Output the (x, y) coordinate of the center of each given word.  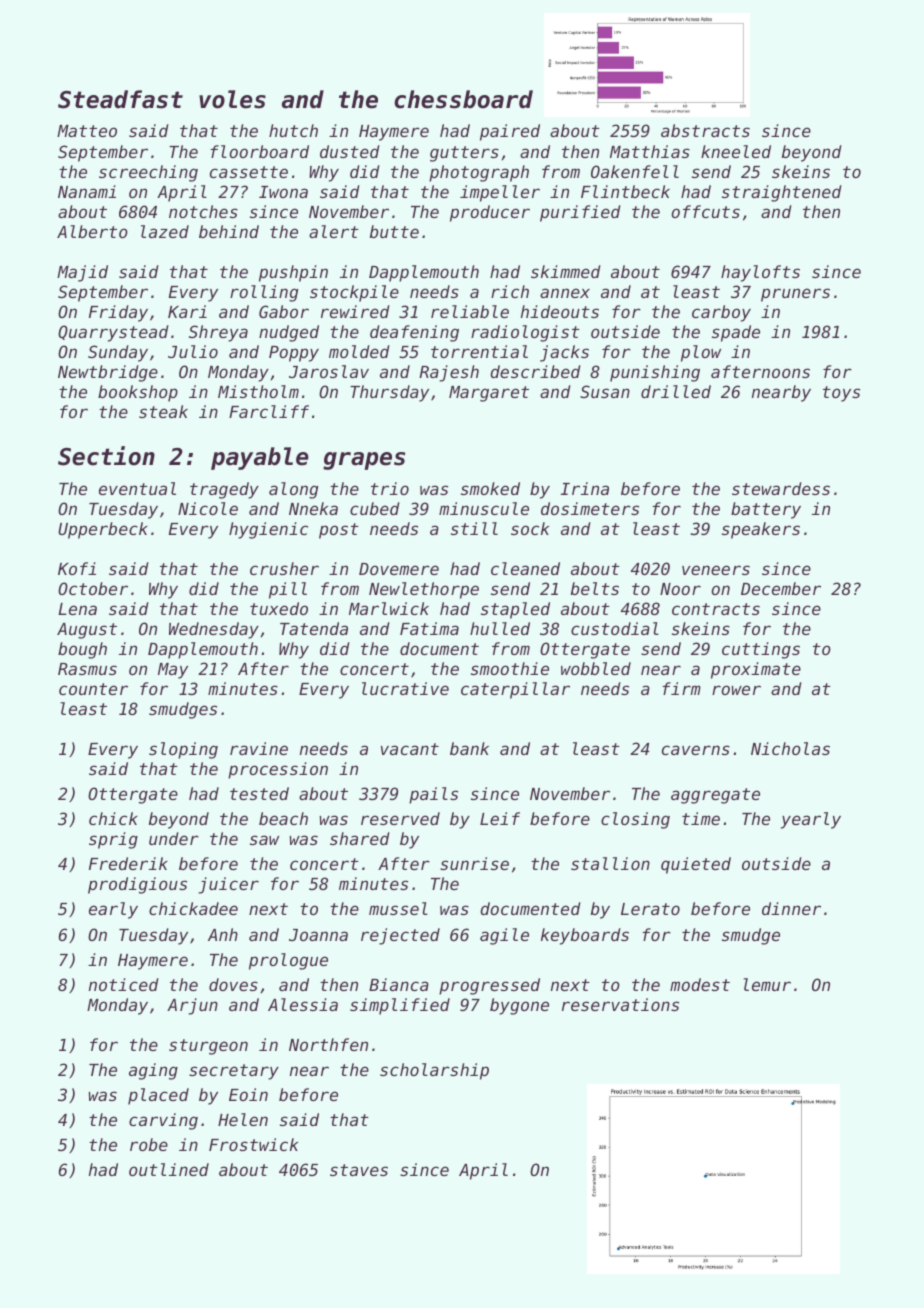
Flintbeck (625, 191)
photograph (479, 173)
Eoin (248, 1094)
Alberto (92, 231)
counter (93, 689)
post (339, 531)
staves (359, 1170)
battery (766, 510)
